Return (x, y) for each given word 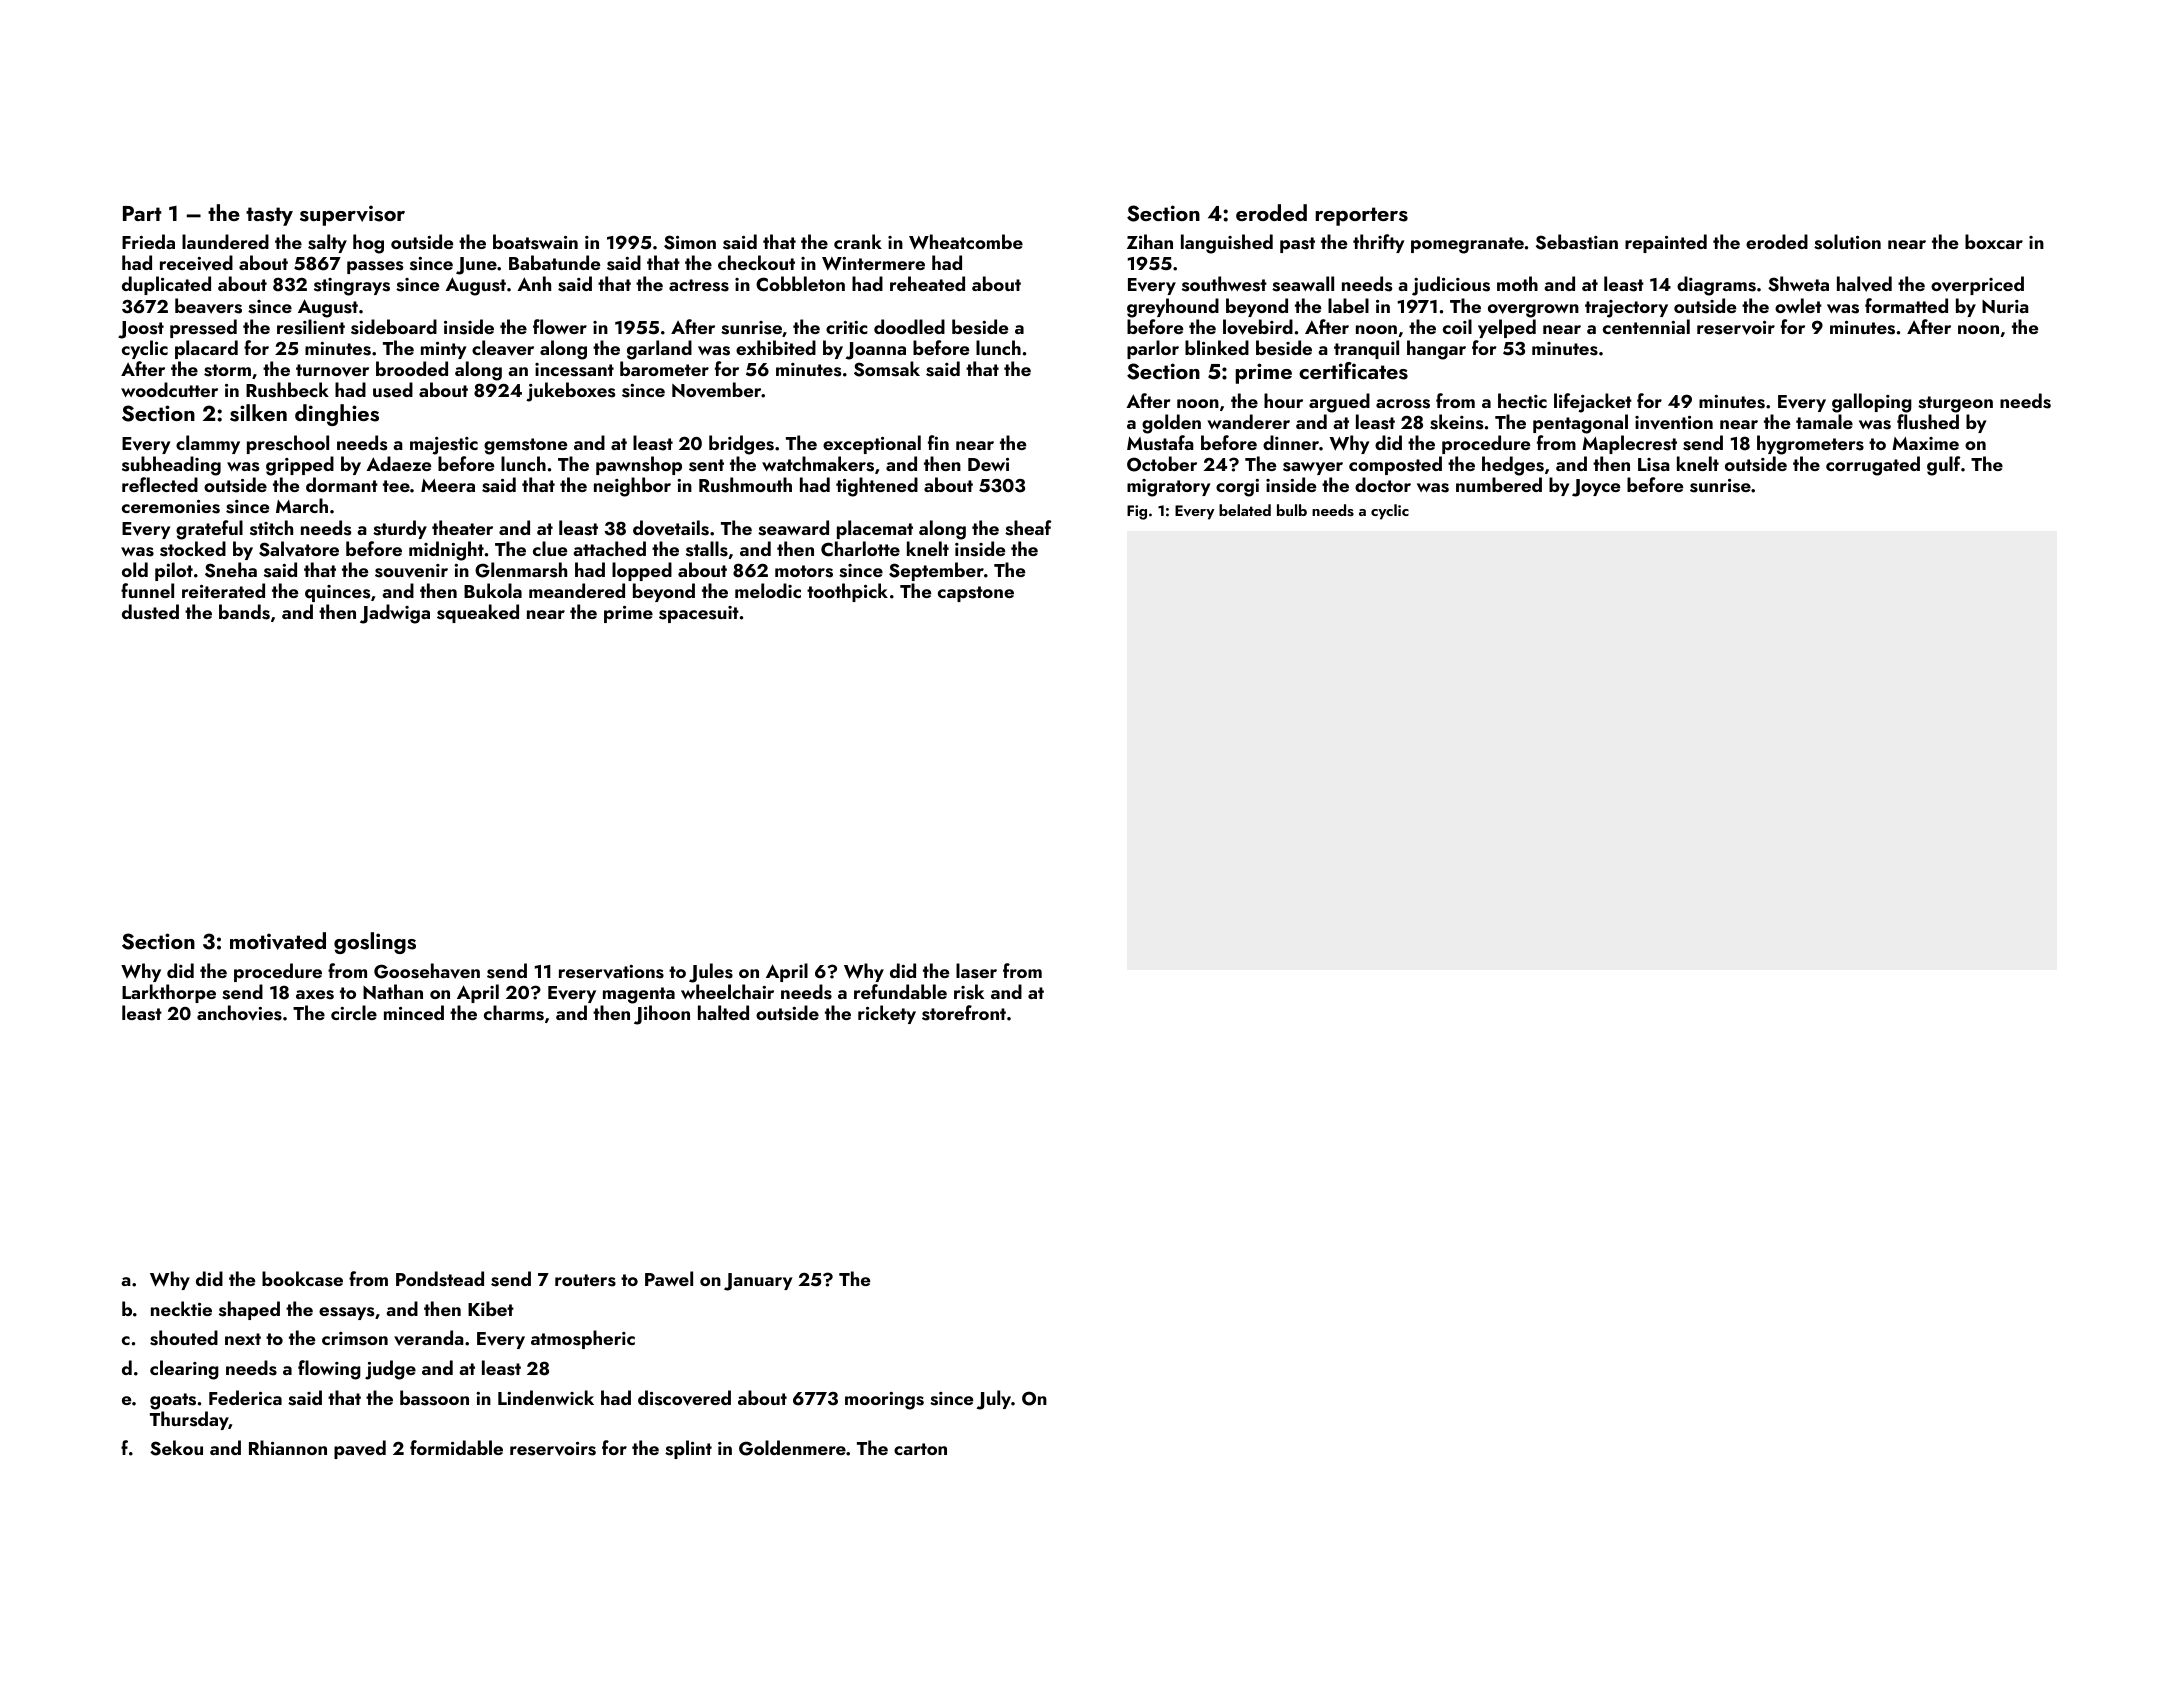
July (994, 1400)
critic (847, 327)
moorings (884, 1401)
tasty (269, 216)
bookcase (302, 1279)
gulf (1944, 466)
